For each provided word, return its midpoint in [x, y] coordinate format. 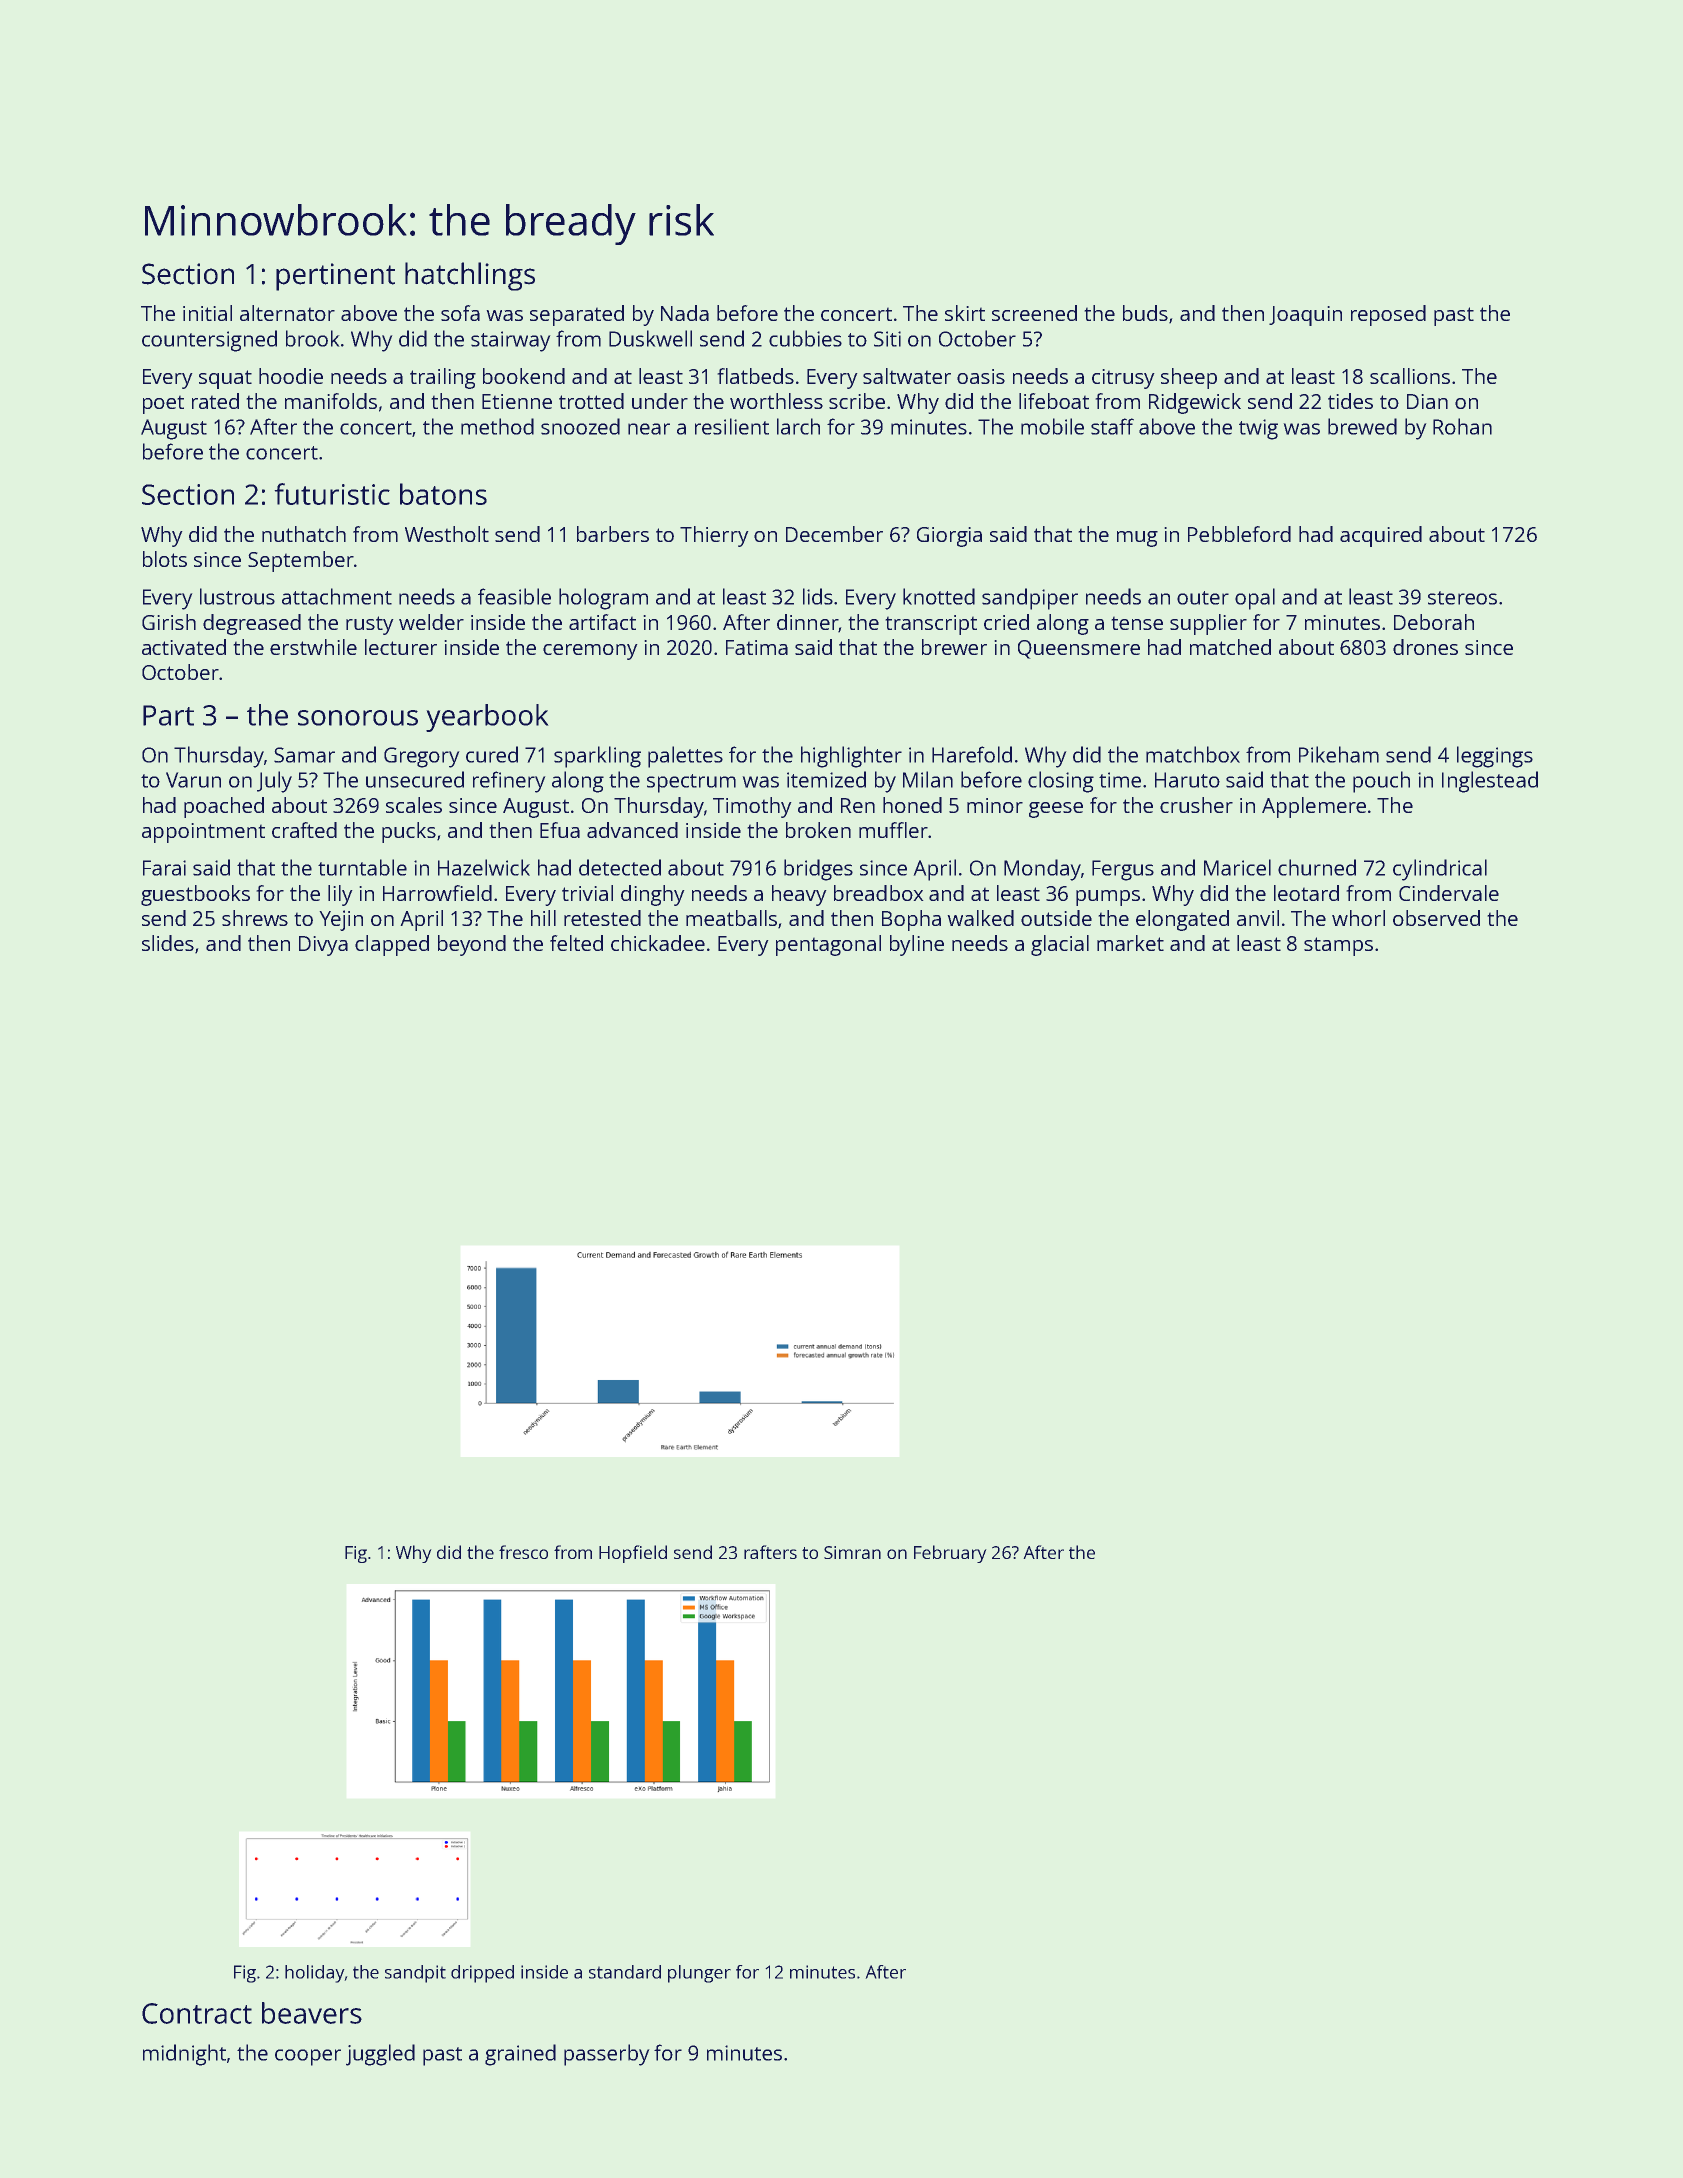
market [1130, 943]
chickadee [658, 943]
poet [163, 405]
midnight [184, 2055]
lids [818, 596]
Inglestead [1490, 782]
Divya [323, 946]
